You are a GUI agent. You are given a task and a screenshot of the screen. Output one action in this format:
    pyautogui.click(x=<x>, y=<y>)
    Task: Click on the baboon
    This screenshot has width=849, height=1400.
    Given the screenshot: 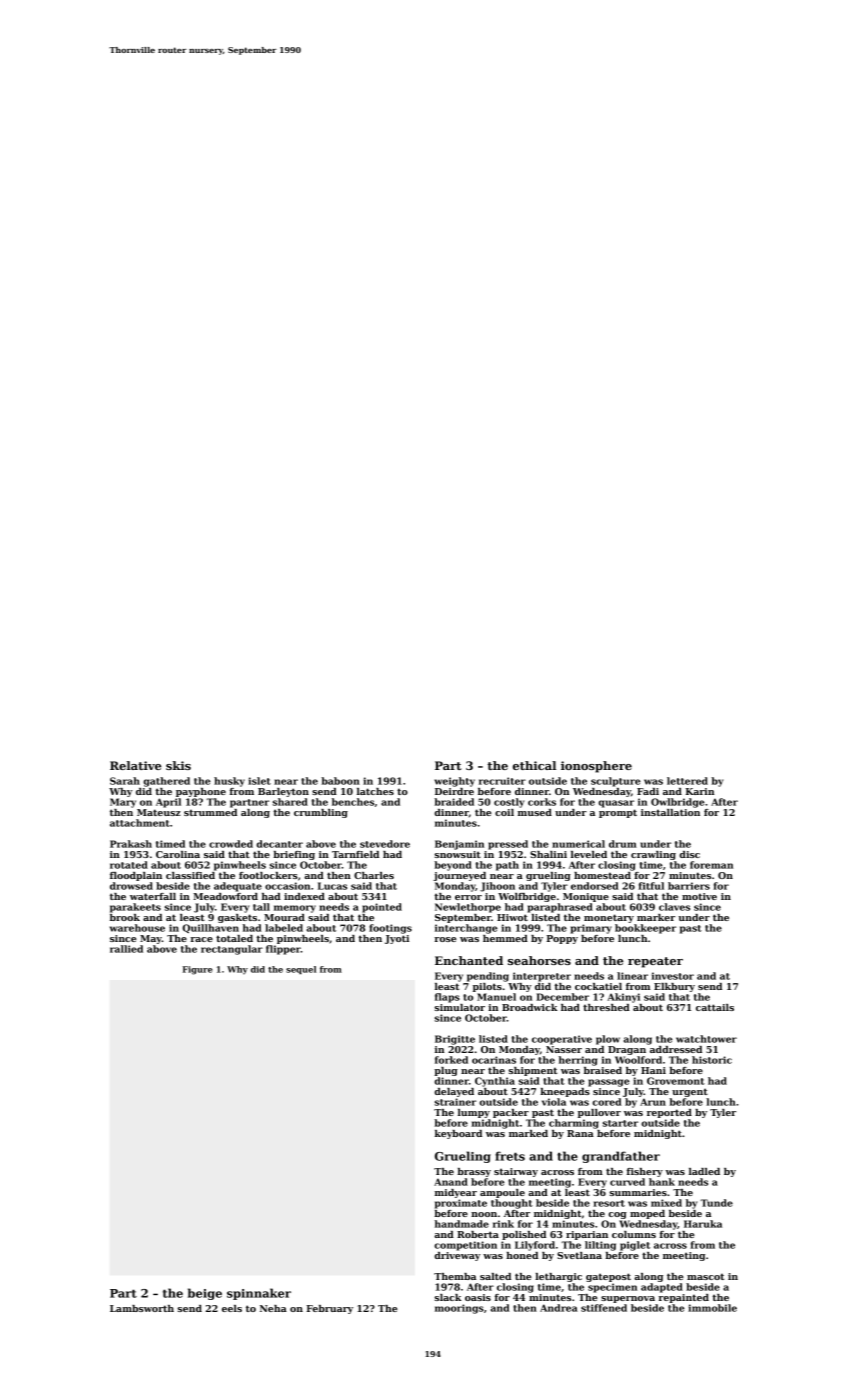 What is the action you would take?
    pyautogui.click(x=340, y=781)
